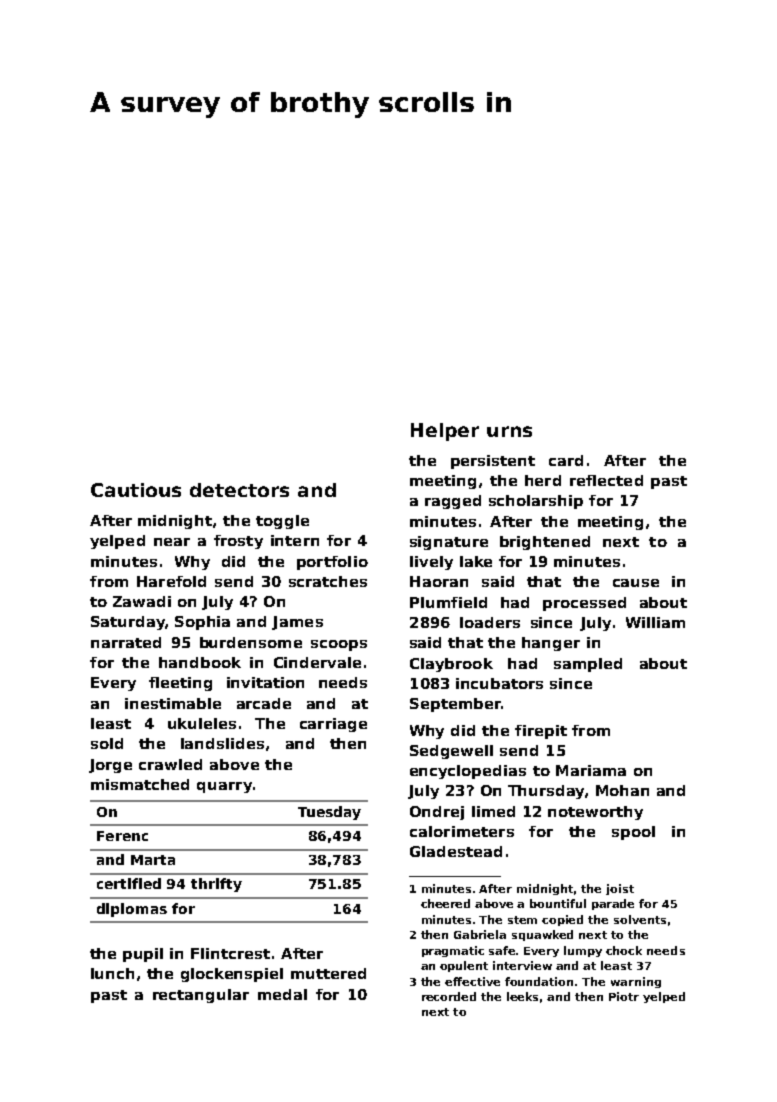 This document has height=1102, width=777. Describe the element at coordinates (445, 432) in the document. I see `Helper` at that location.
